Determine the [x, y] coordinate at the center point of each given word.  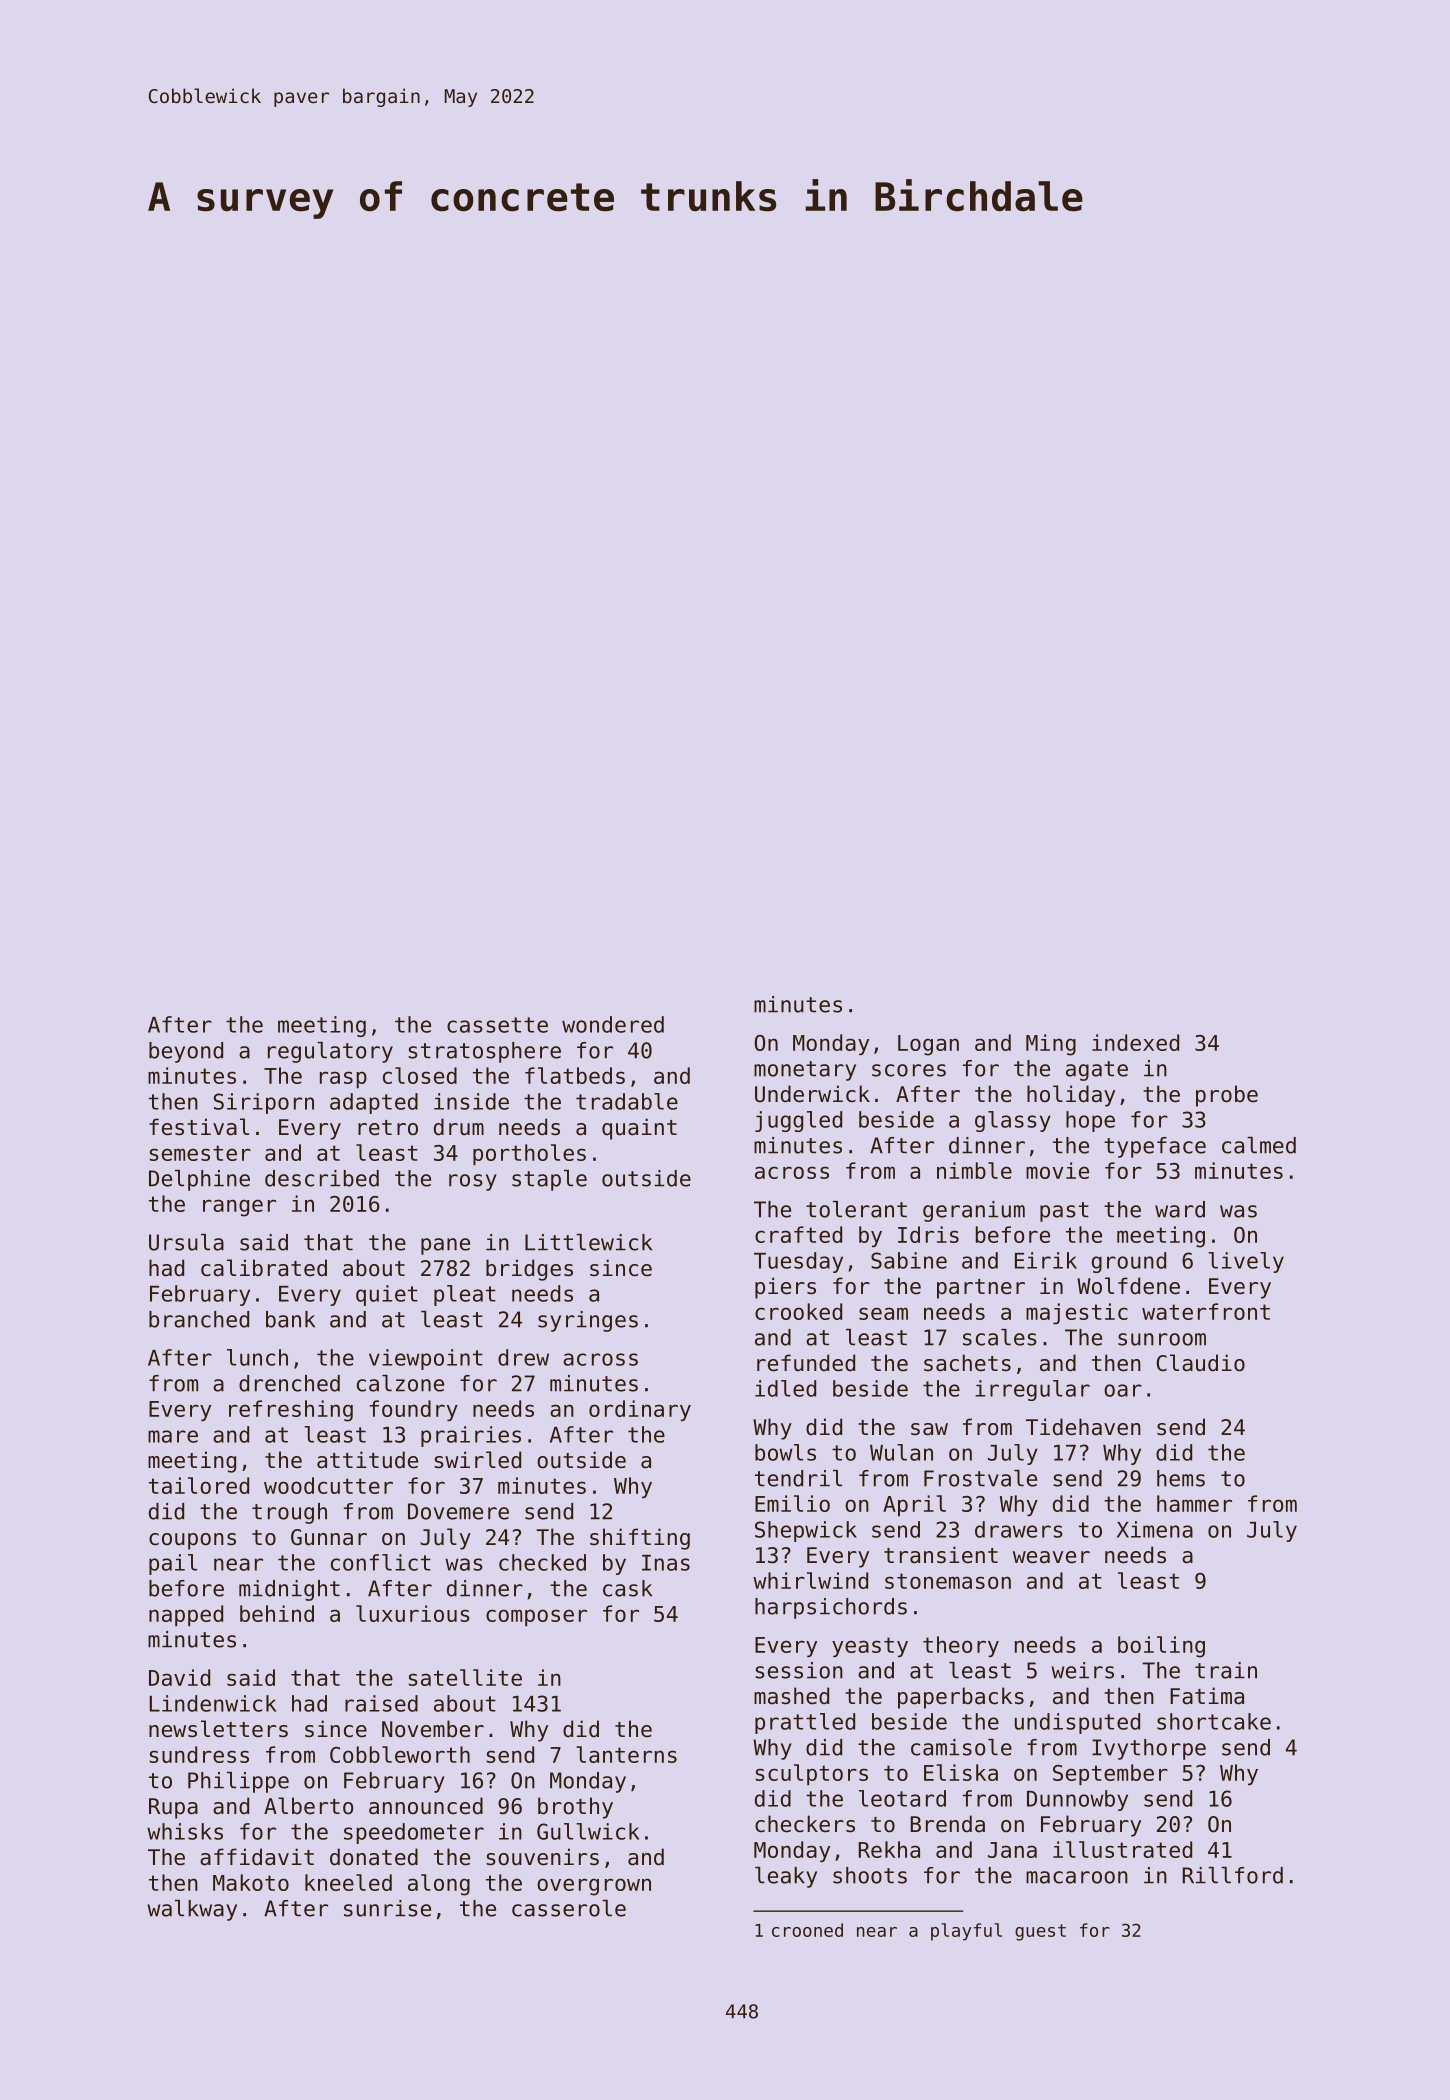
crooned [807, 1930]
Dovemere [458, 1511]
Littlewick [588, 1242]
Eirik [1046, 1260]
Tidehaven [1083, 1427]
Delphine [199, 1180]
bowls [785, 1452]
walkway [192, 1910]
